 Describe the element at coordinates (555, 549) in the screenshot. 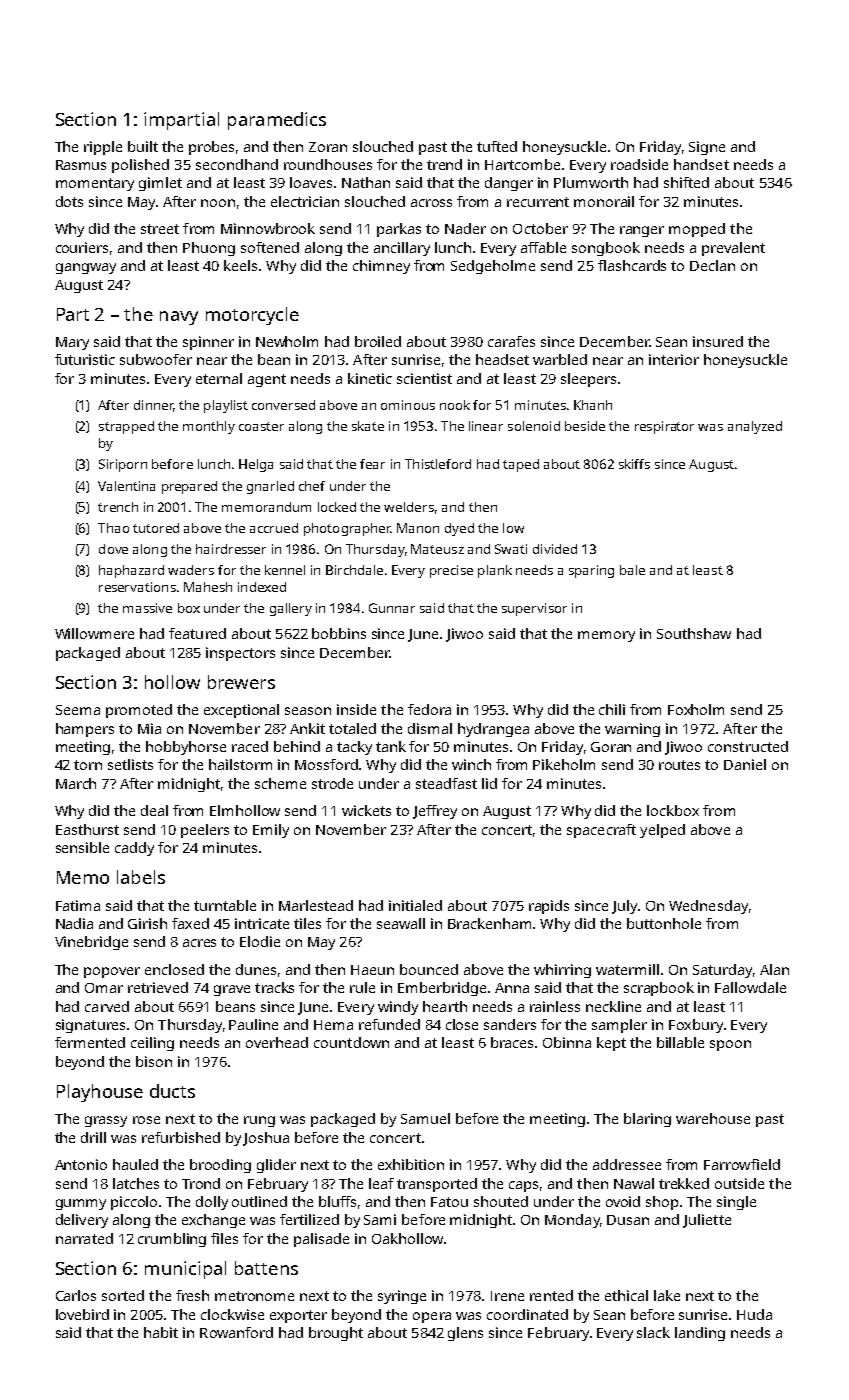

I see `divided` at that location.
